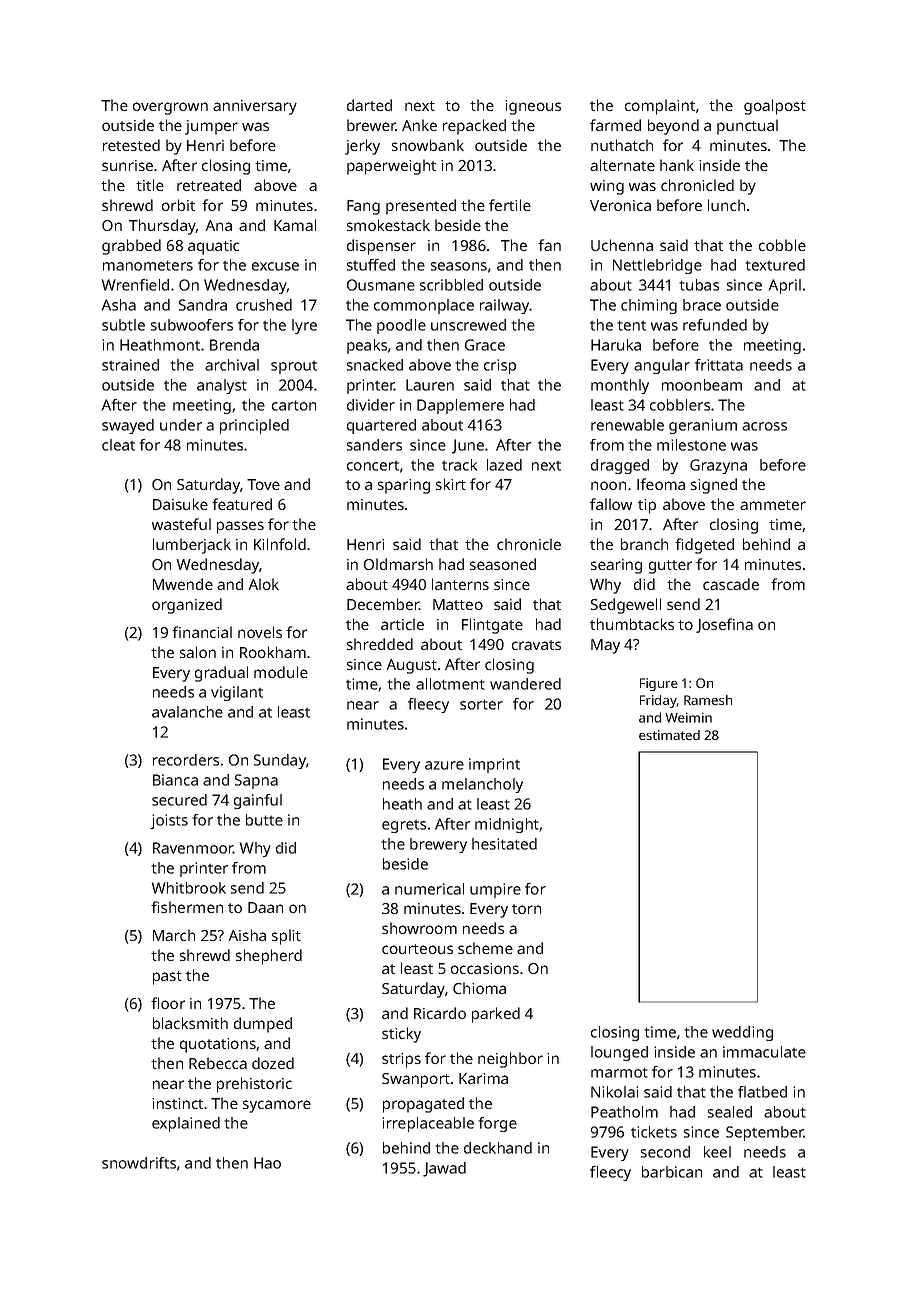  I want to click on anniversary, so click(255, 107).
